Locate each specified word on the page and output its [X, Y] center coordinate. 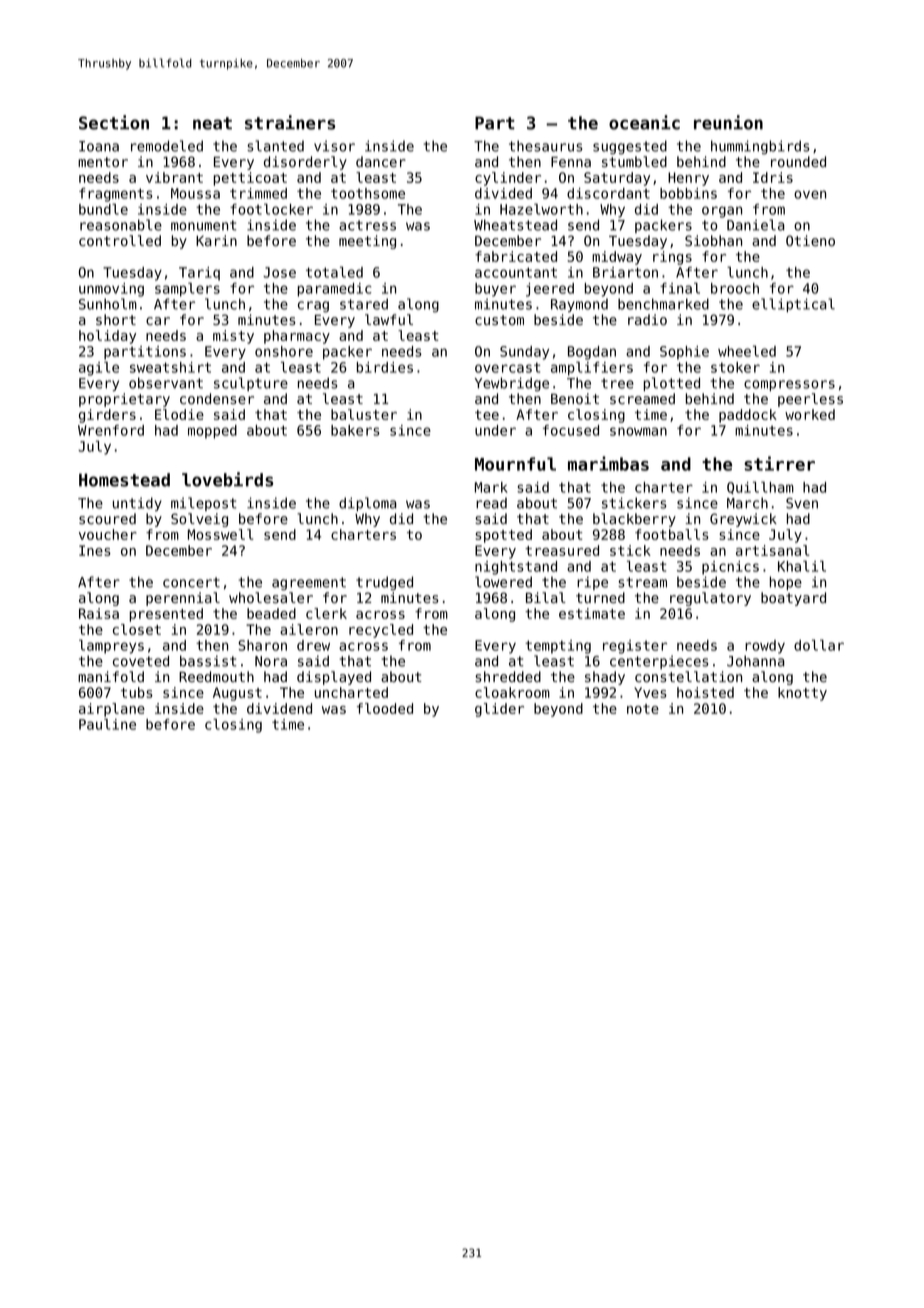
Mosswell [220, 534]
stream [642, 582]
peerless [810, 400]
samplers [187, 289]
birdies [385, 367]
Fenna [571, 162]
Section [114, 122]
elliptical [793, 305]
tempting [558, 647]
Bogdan [592, 353]
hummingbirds [760, 147]
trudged [384, 583]
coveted [141, 661]
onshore [284, 351]
